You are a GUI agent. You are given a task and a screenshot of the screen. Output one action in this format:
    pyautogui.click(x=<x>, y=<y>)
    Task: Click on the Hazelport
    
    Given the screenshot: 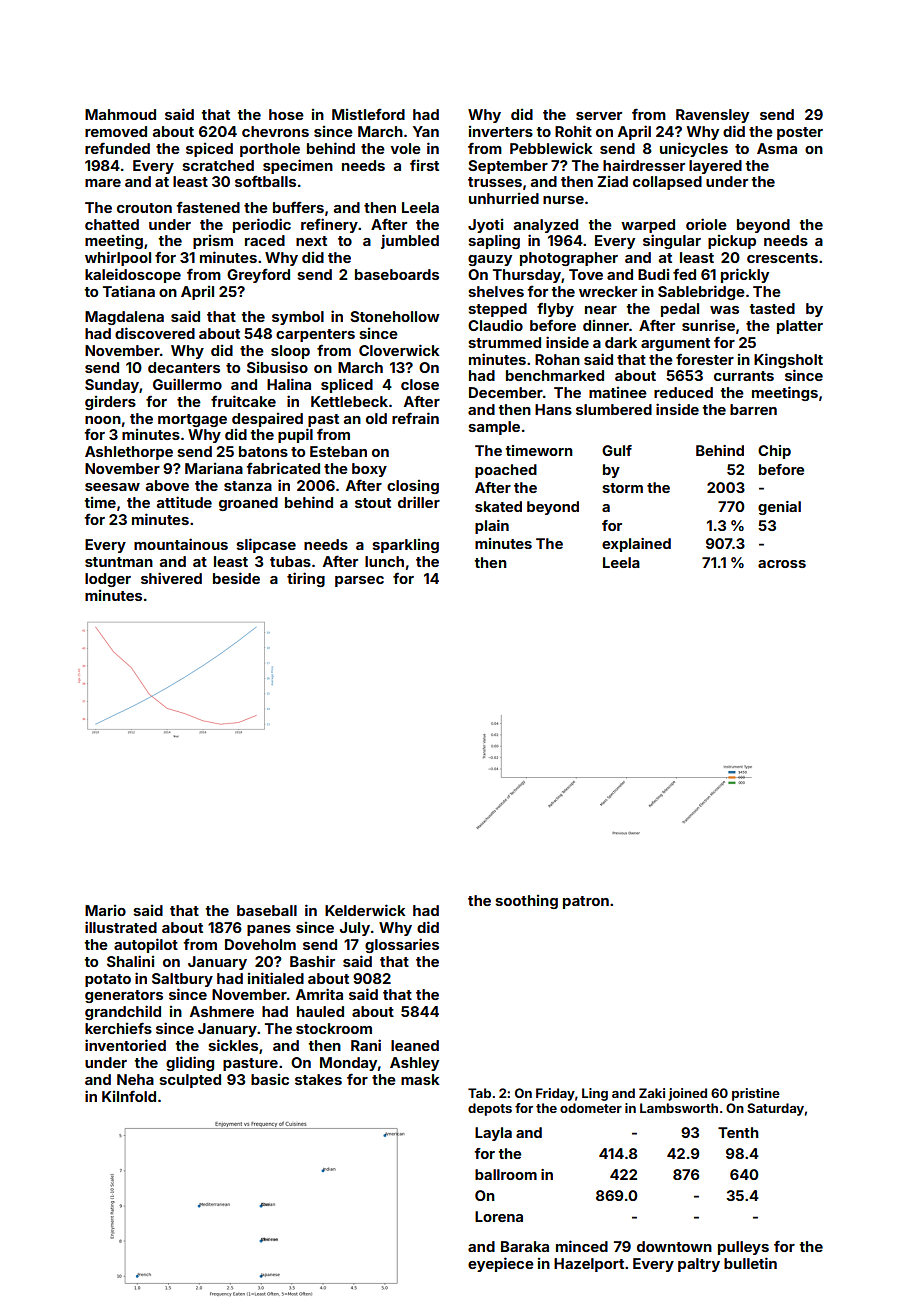 What is the action you would take?
    pyautogui.click(x=589, y=1265)
